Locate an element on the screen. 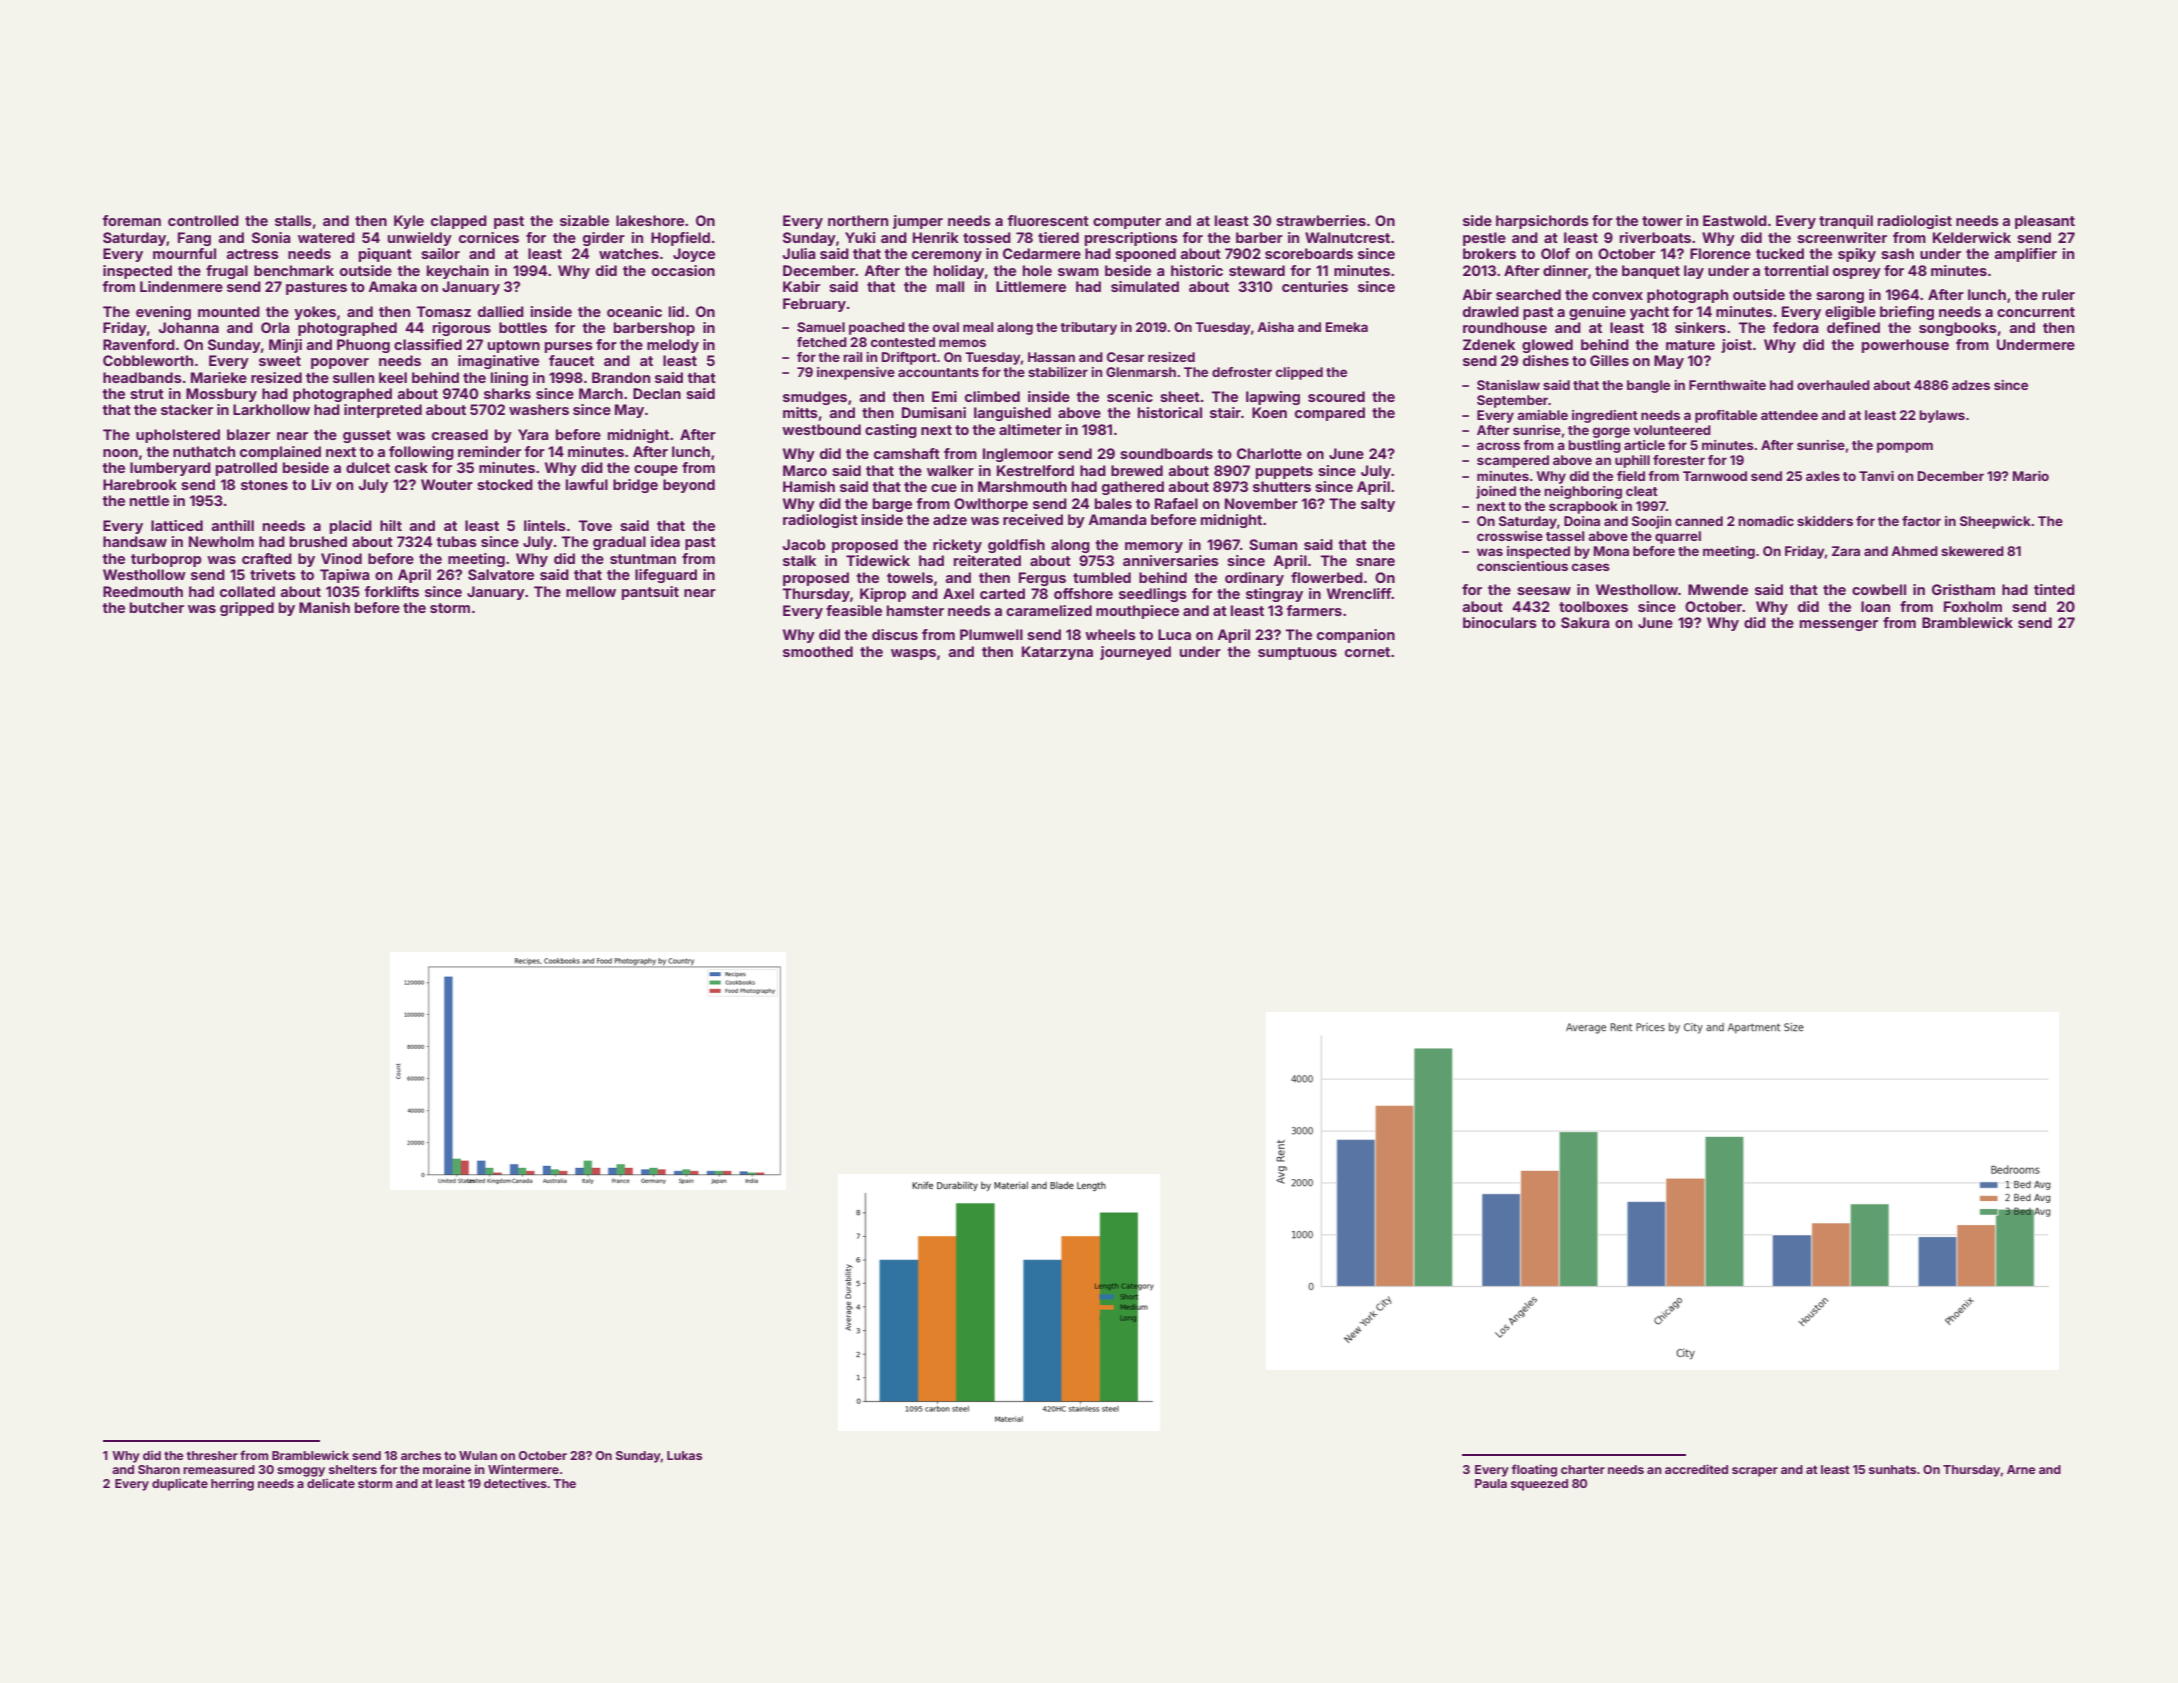 The width and height of the screenshot is (2178, 1683). compared is located at coordinates (1330, 414).
